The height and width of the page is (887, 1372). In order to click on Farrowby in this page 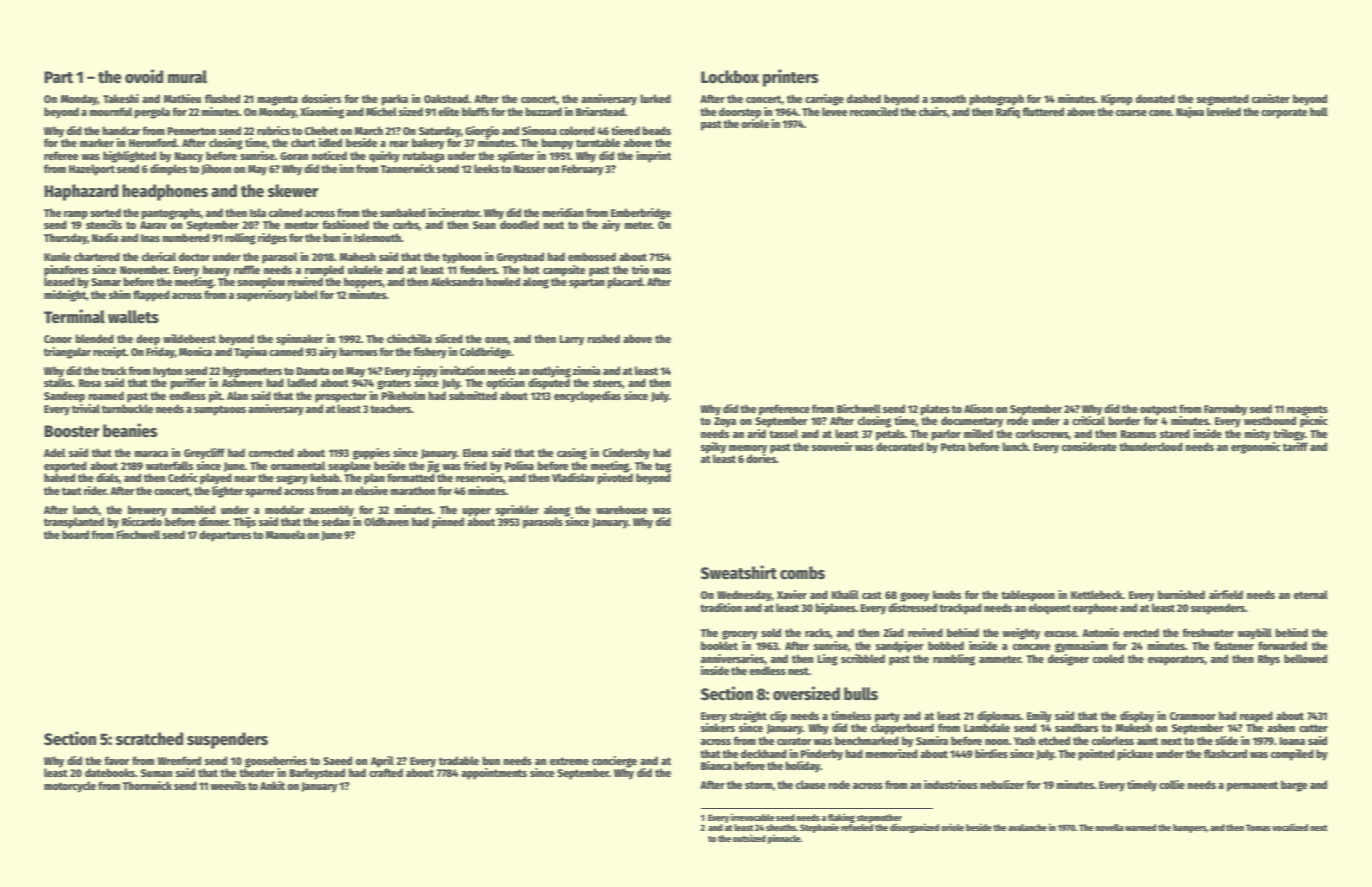, I will do `click(1225, 410)`.
